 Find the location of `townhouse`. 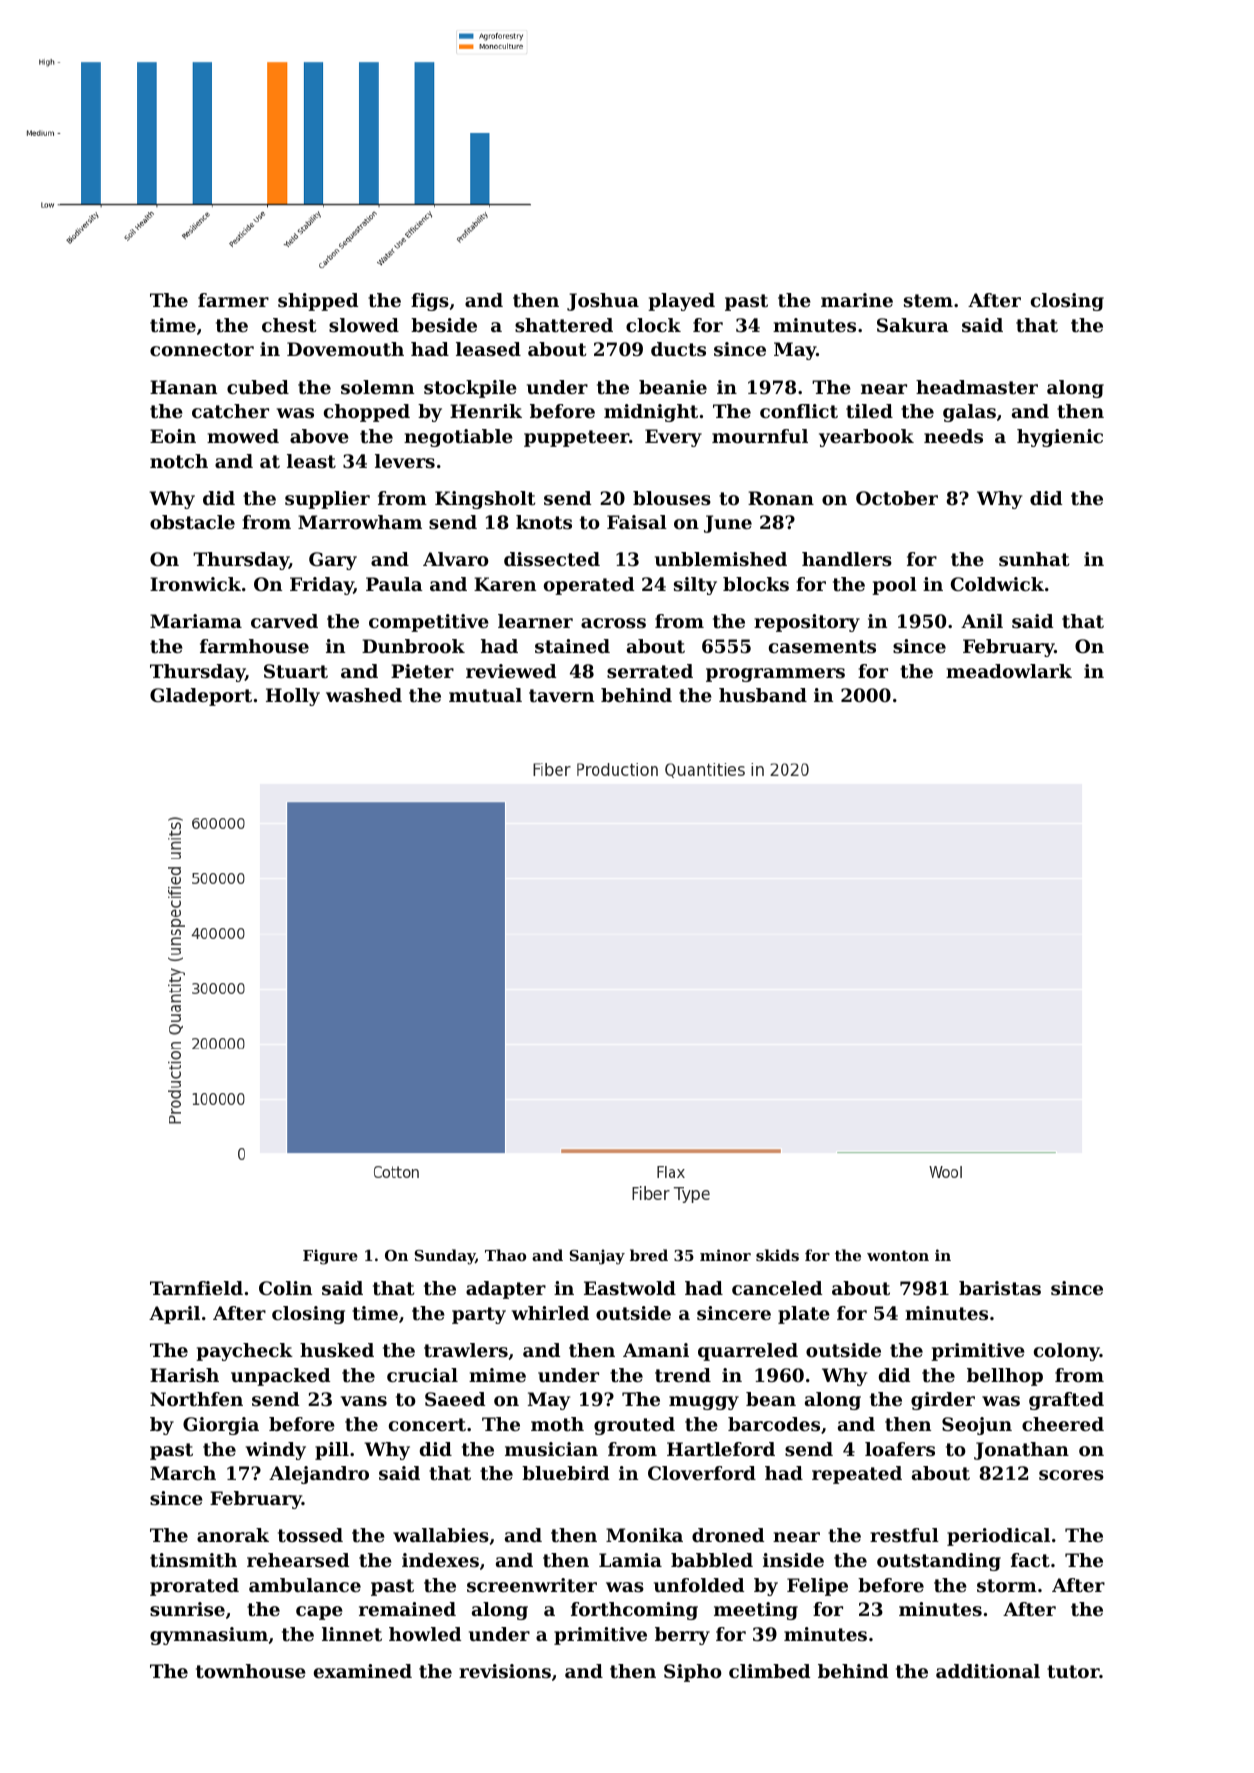

townhouse is located at coordinates (251, 1671).
